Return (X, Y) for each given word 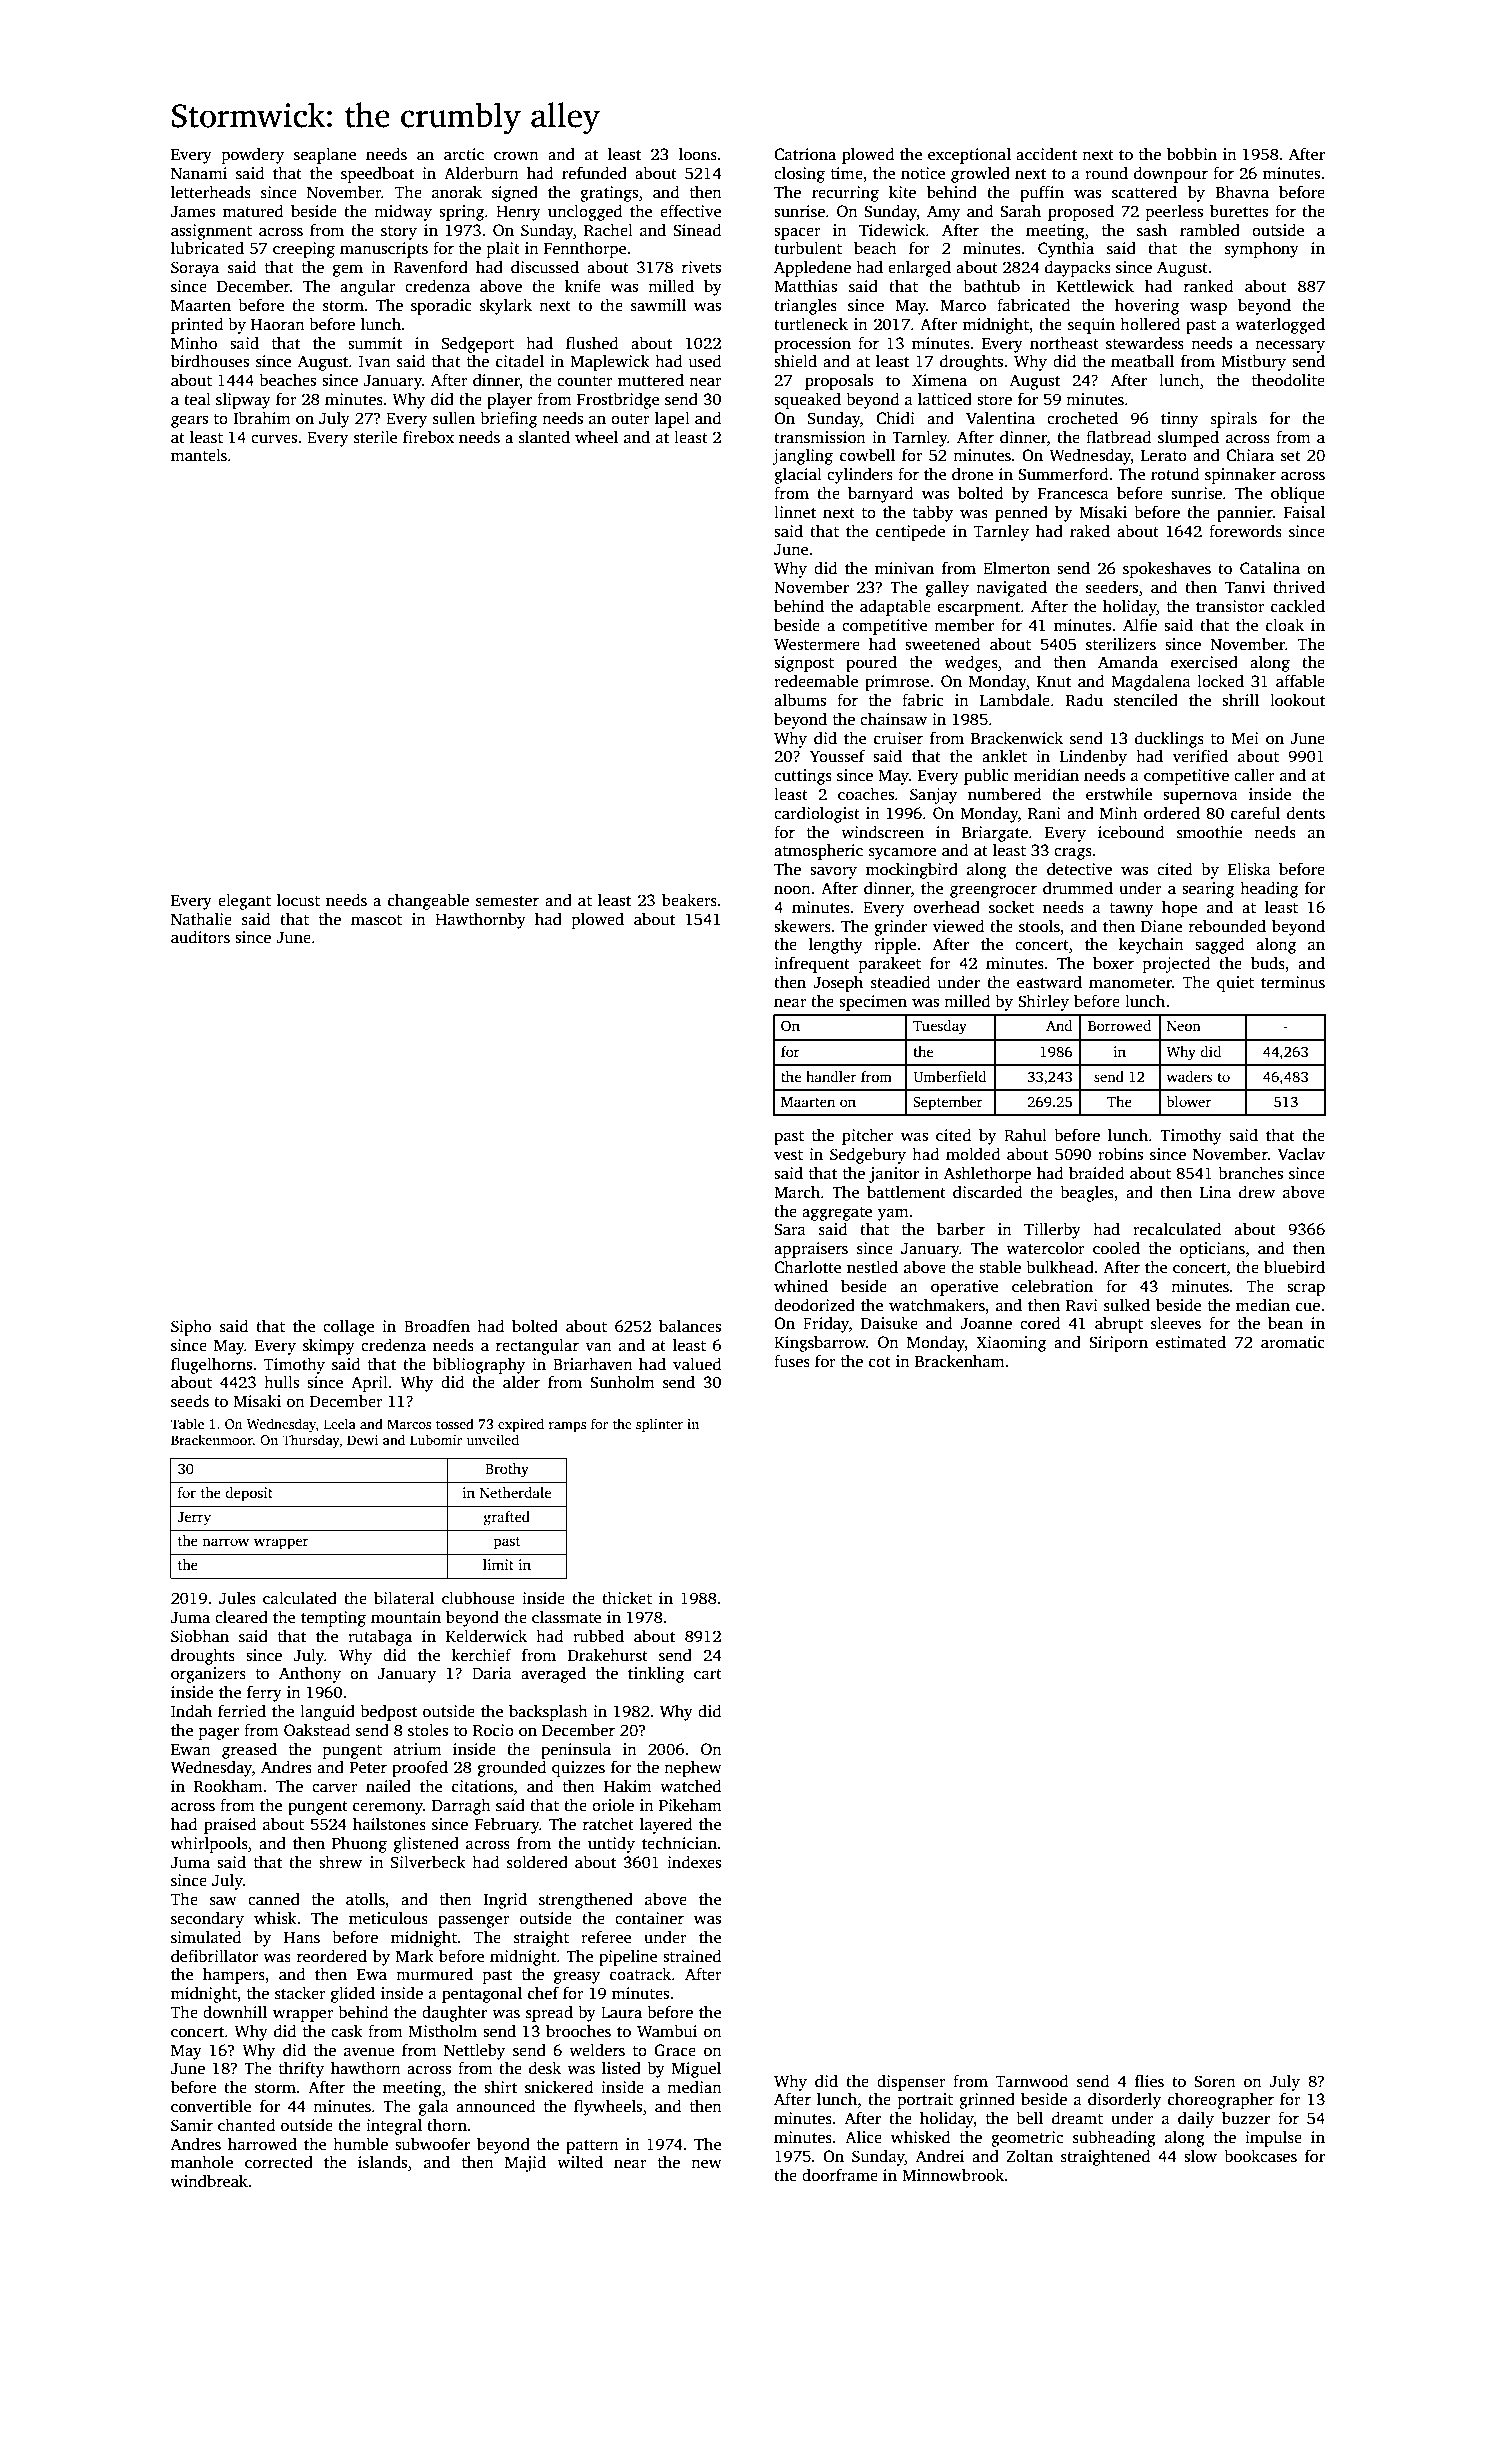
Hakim (628, 1786)
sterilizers (1121, 644)
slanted (544, 437)
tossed (455, 1423)
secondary (207, 1920)
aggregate (837, 1214)
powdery (253, 156)
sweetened (942, 644)
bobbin (1192, 154)
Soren (1215, 2081)
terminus (1293, 982)
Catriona (805, 154)
